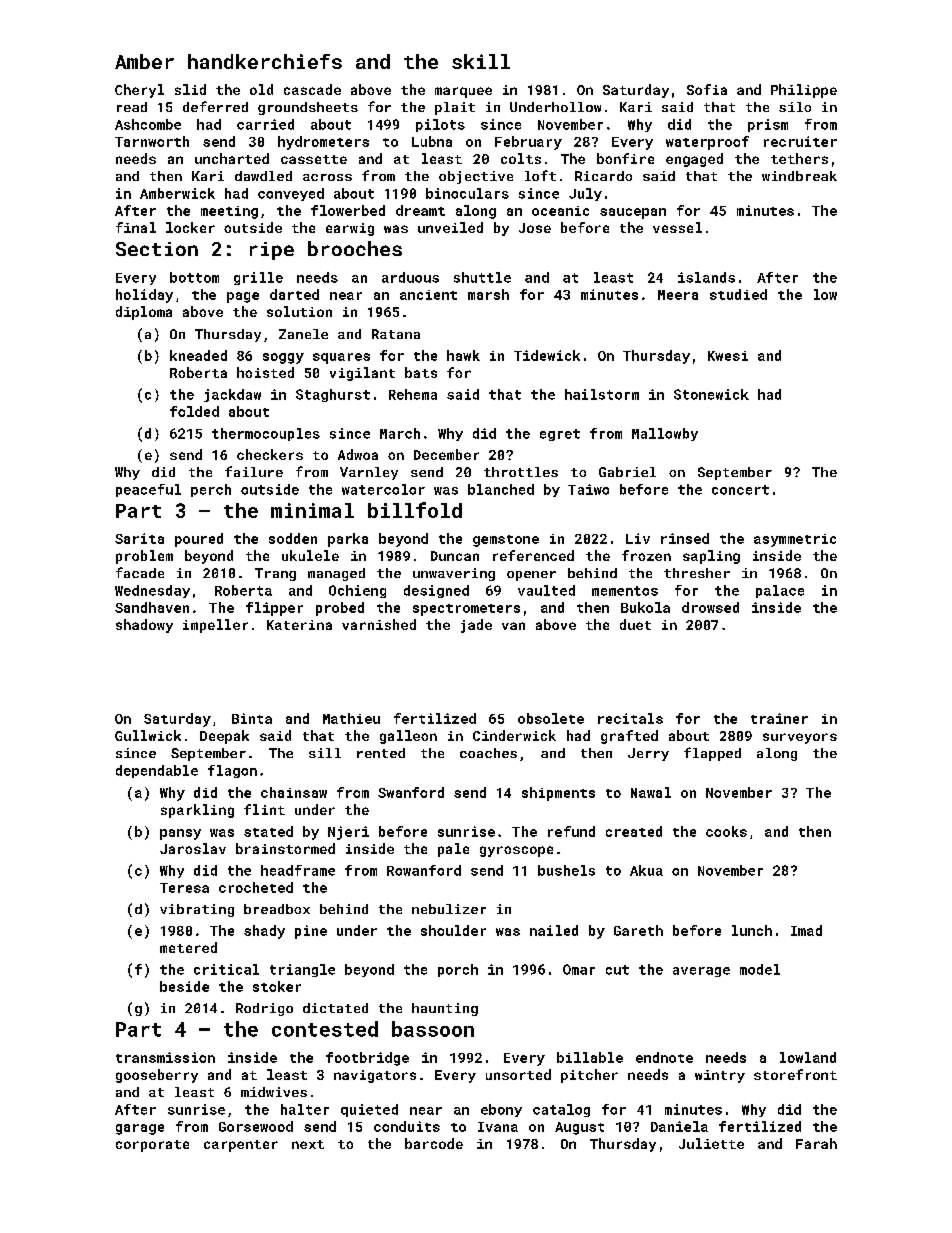 Image resolution: width=952 pixels, height=1233 pixels. I want to click on Rowanford, so click(424, 870).
